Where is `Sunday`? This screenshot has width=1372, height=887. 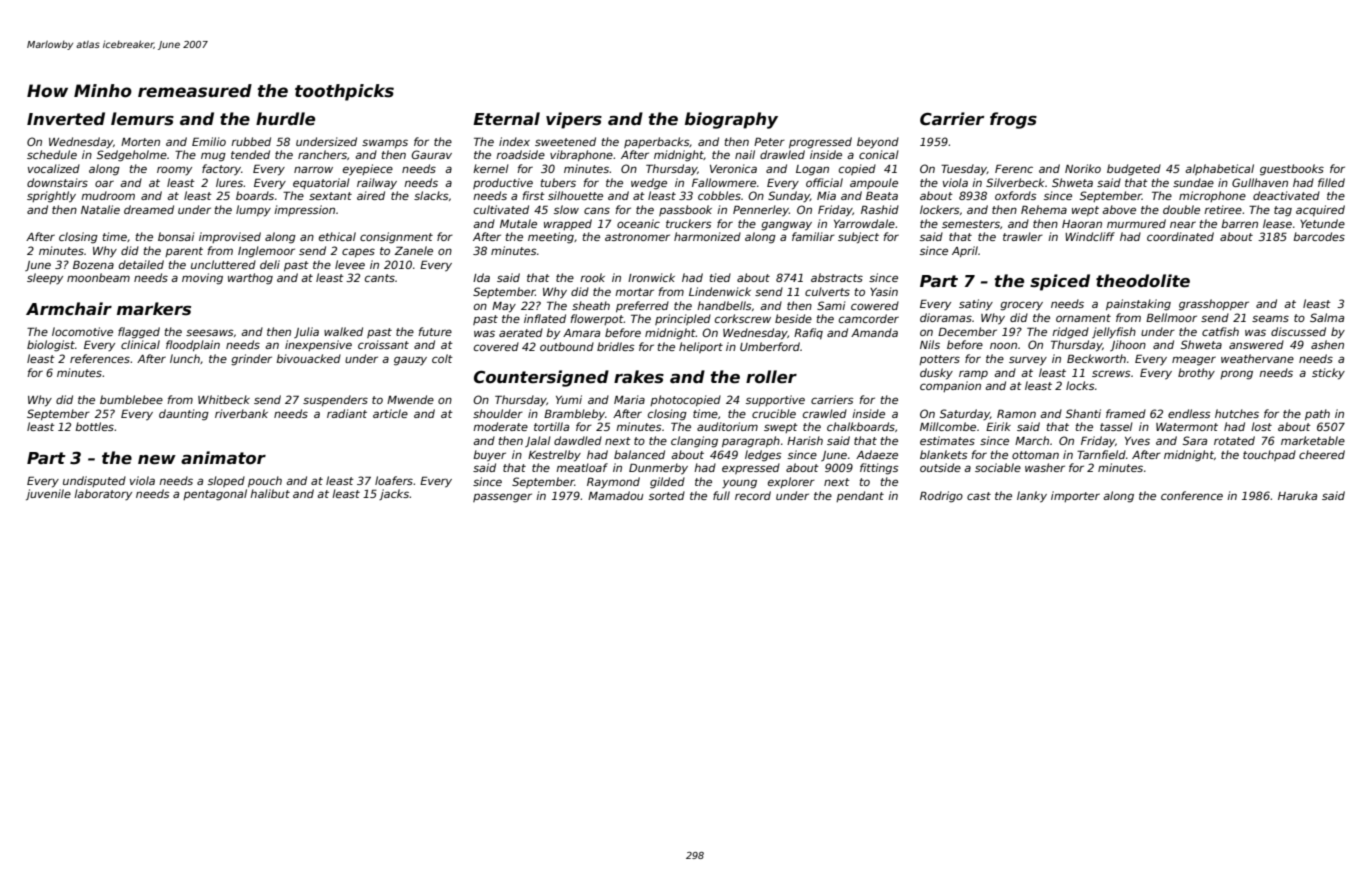 Sunday is located at coordinates (789, 196).
